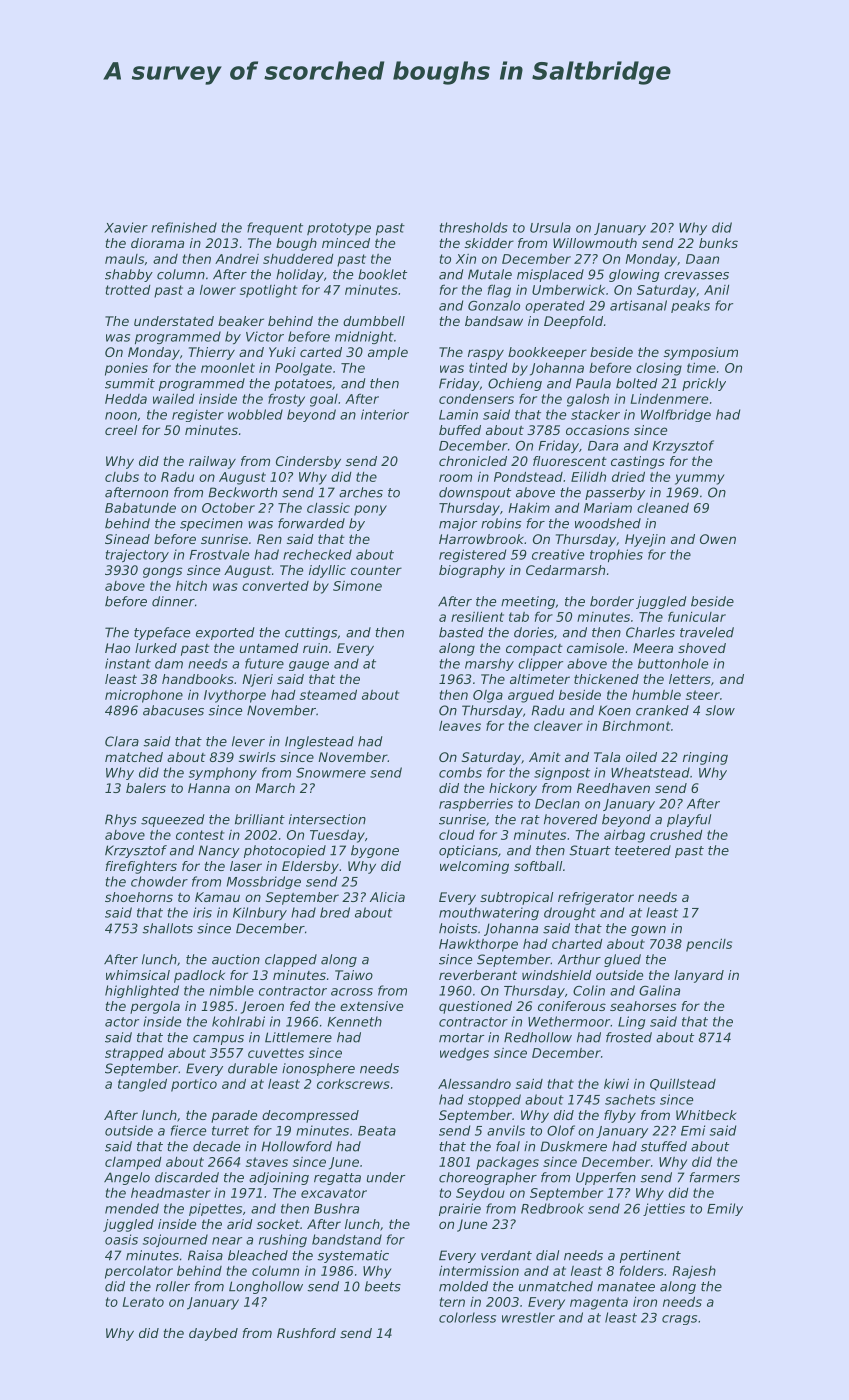 This screenshot has height=1400, width=849. What do you see at coordinates (141, 867) in the screenshot?
I see `firefighters` at bounding box center [141, 867].
